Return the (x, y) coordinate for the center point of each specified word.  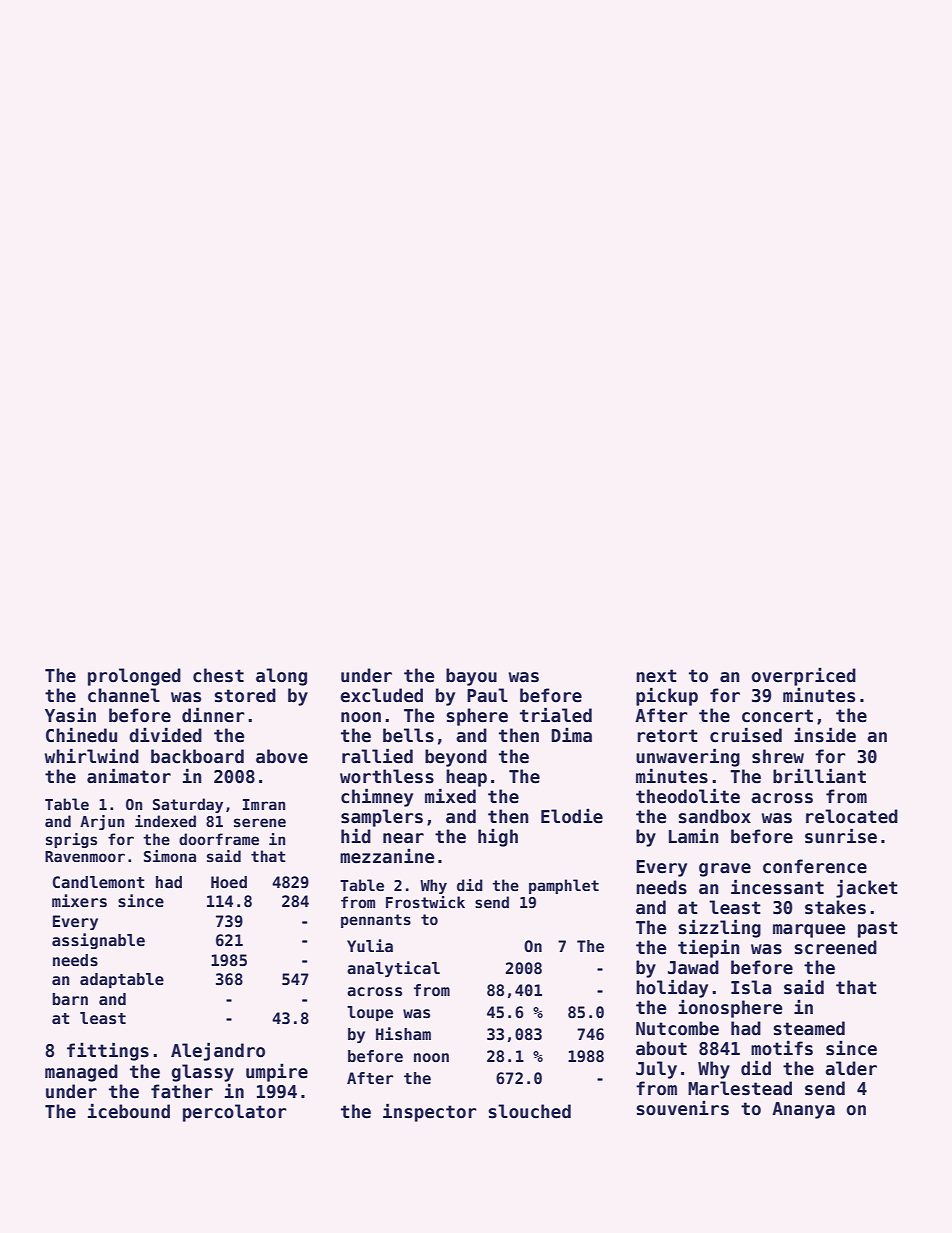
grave (725, 870)
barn (70, 999)
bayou (471, 677)
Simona (170, 856)
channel (124, 695)
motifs (782, 1048)
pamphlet (564, 886)
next (656, 676)
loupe (370, 1013)
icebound (129, 1111)
